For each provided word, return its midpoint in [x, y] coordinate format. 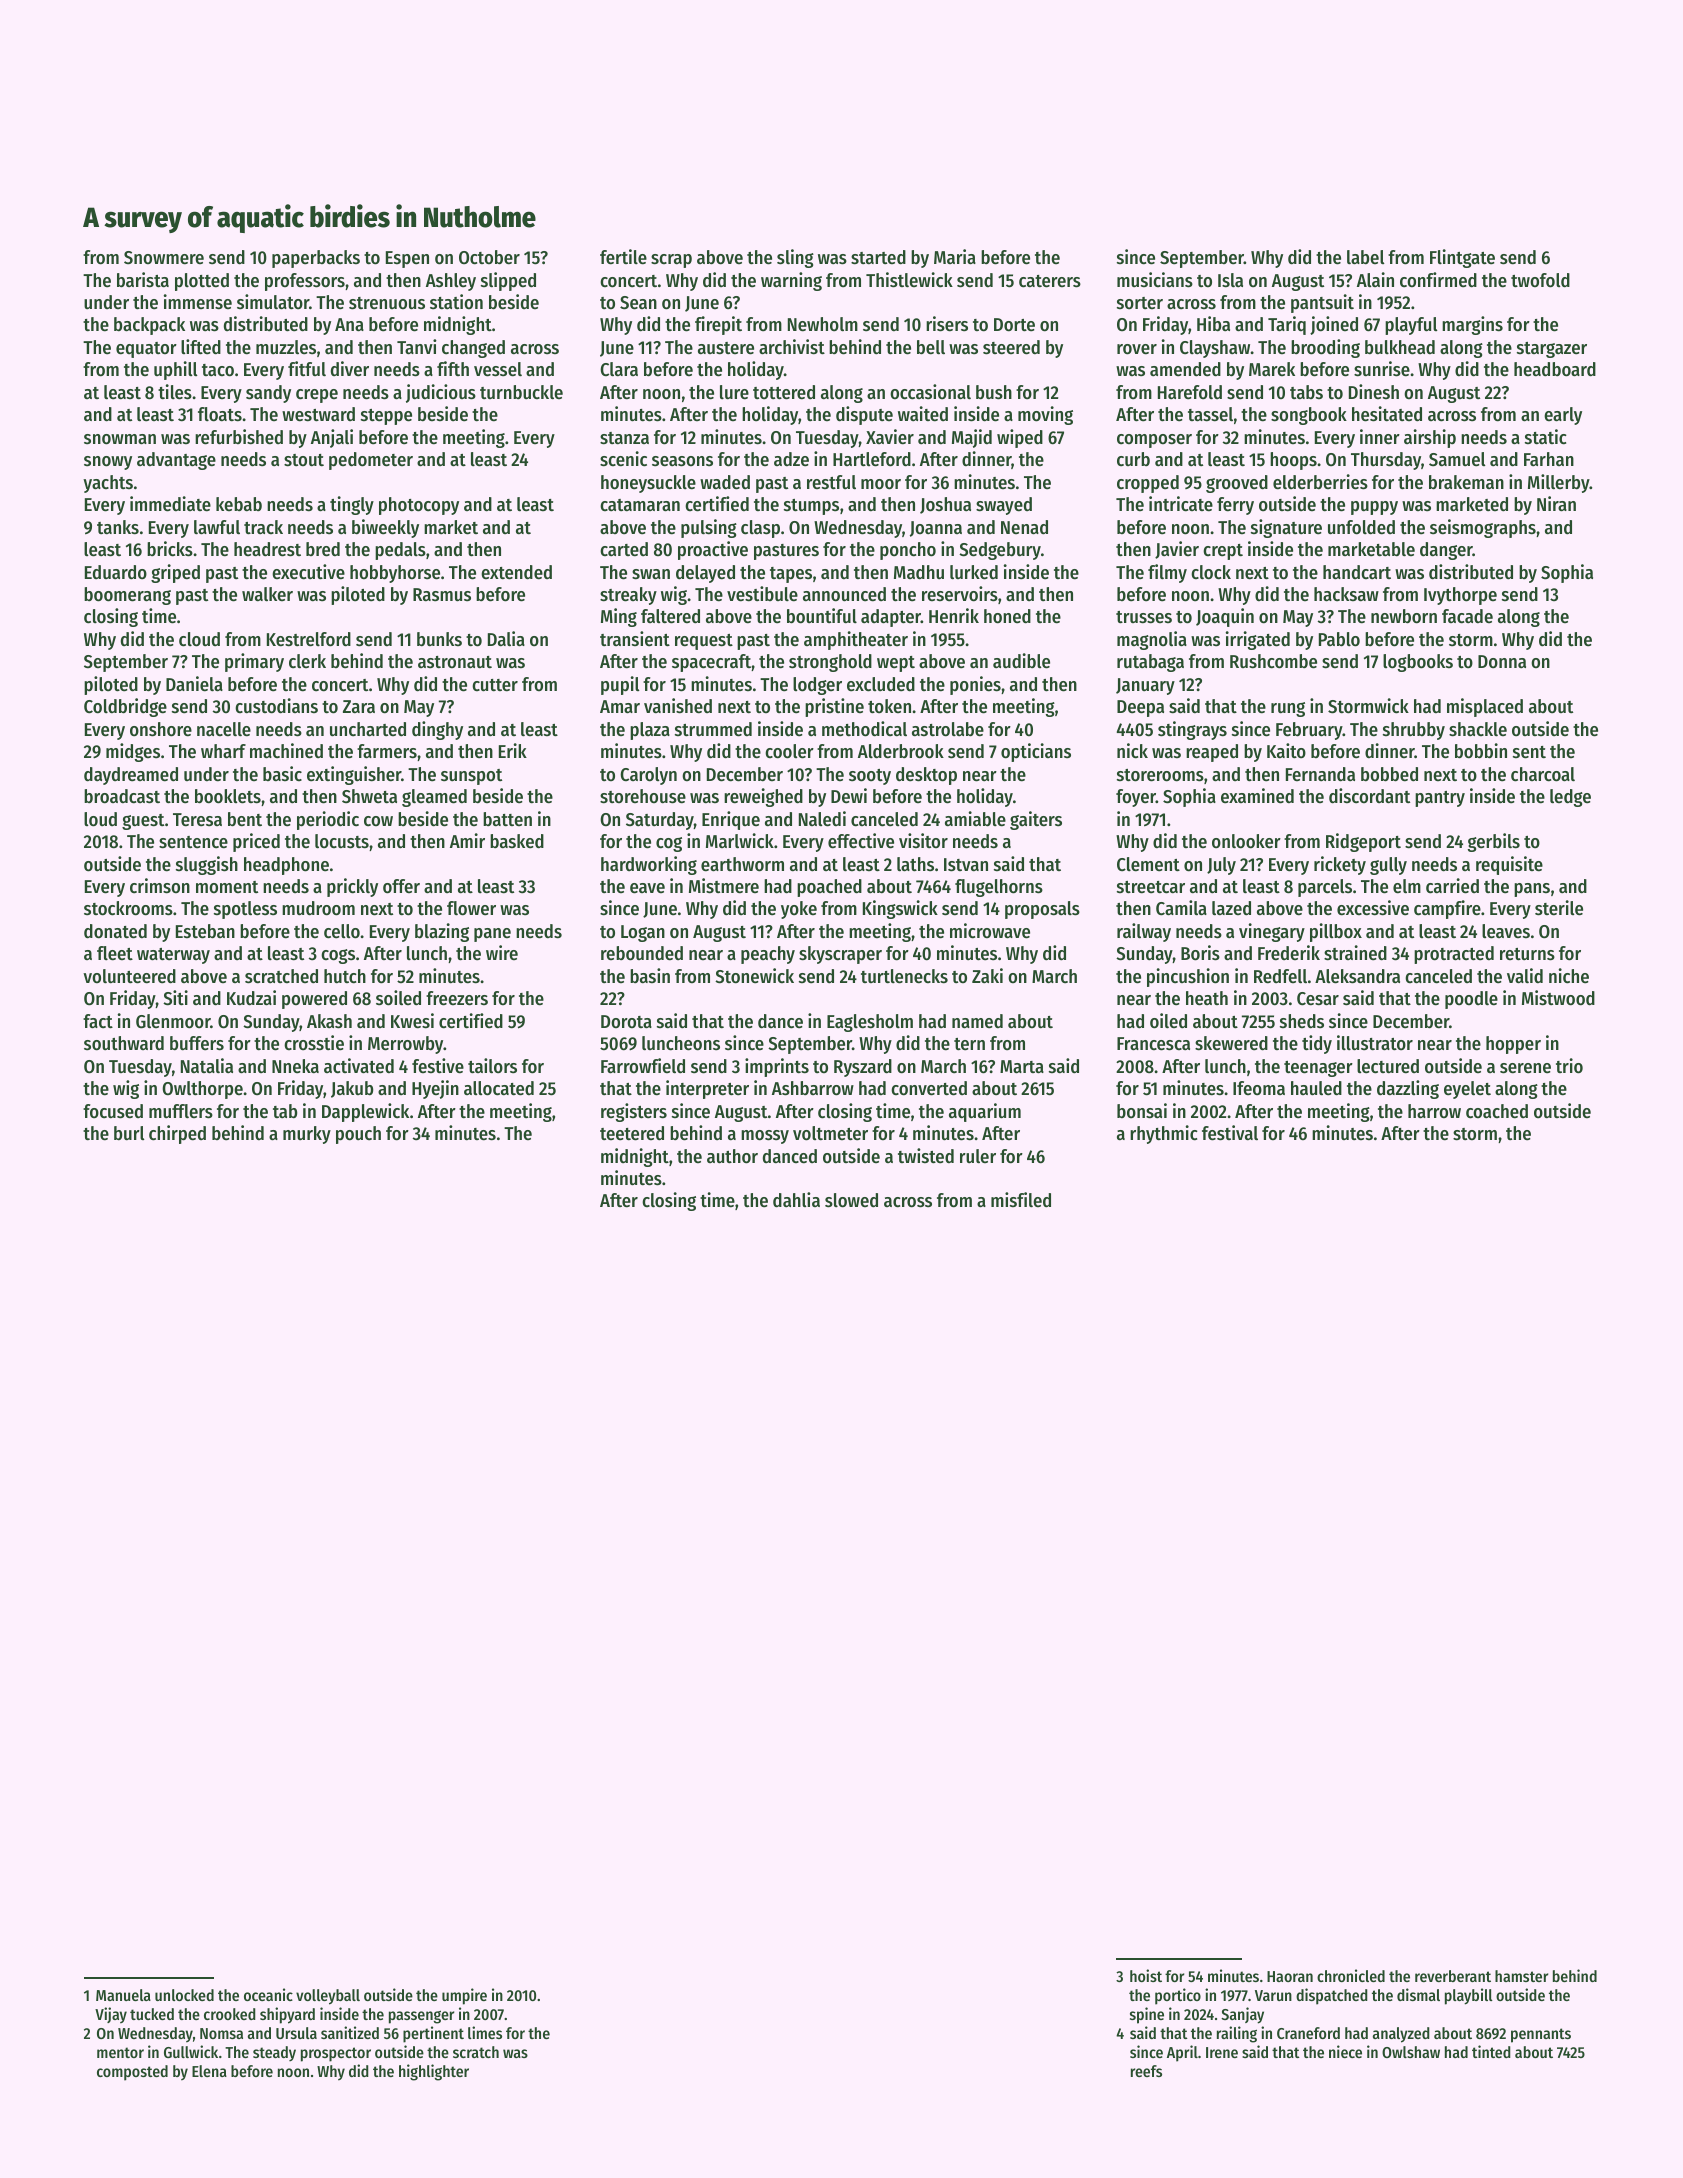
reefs [1146, 2071]
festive [438, 1066]
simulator [273, 301]
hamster [1521, 1976]
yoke [799, 910]
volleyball [328, 1997]
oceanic [268, 1994]
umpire [464, 1996]
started [878, 257]
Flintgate [1462, 258]
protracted [1454, 955]
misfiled [1021, 1200]
